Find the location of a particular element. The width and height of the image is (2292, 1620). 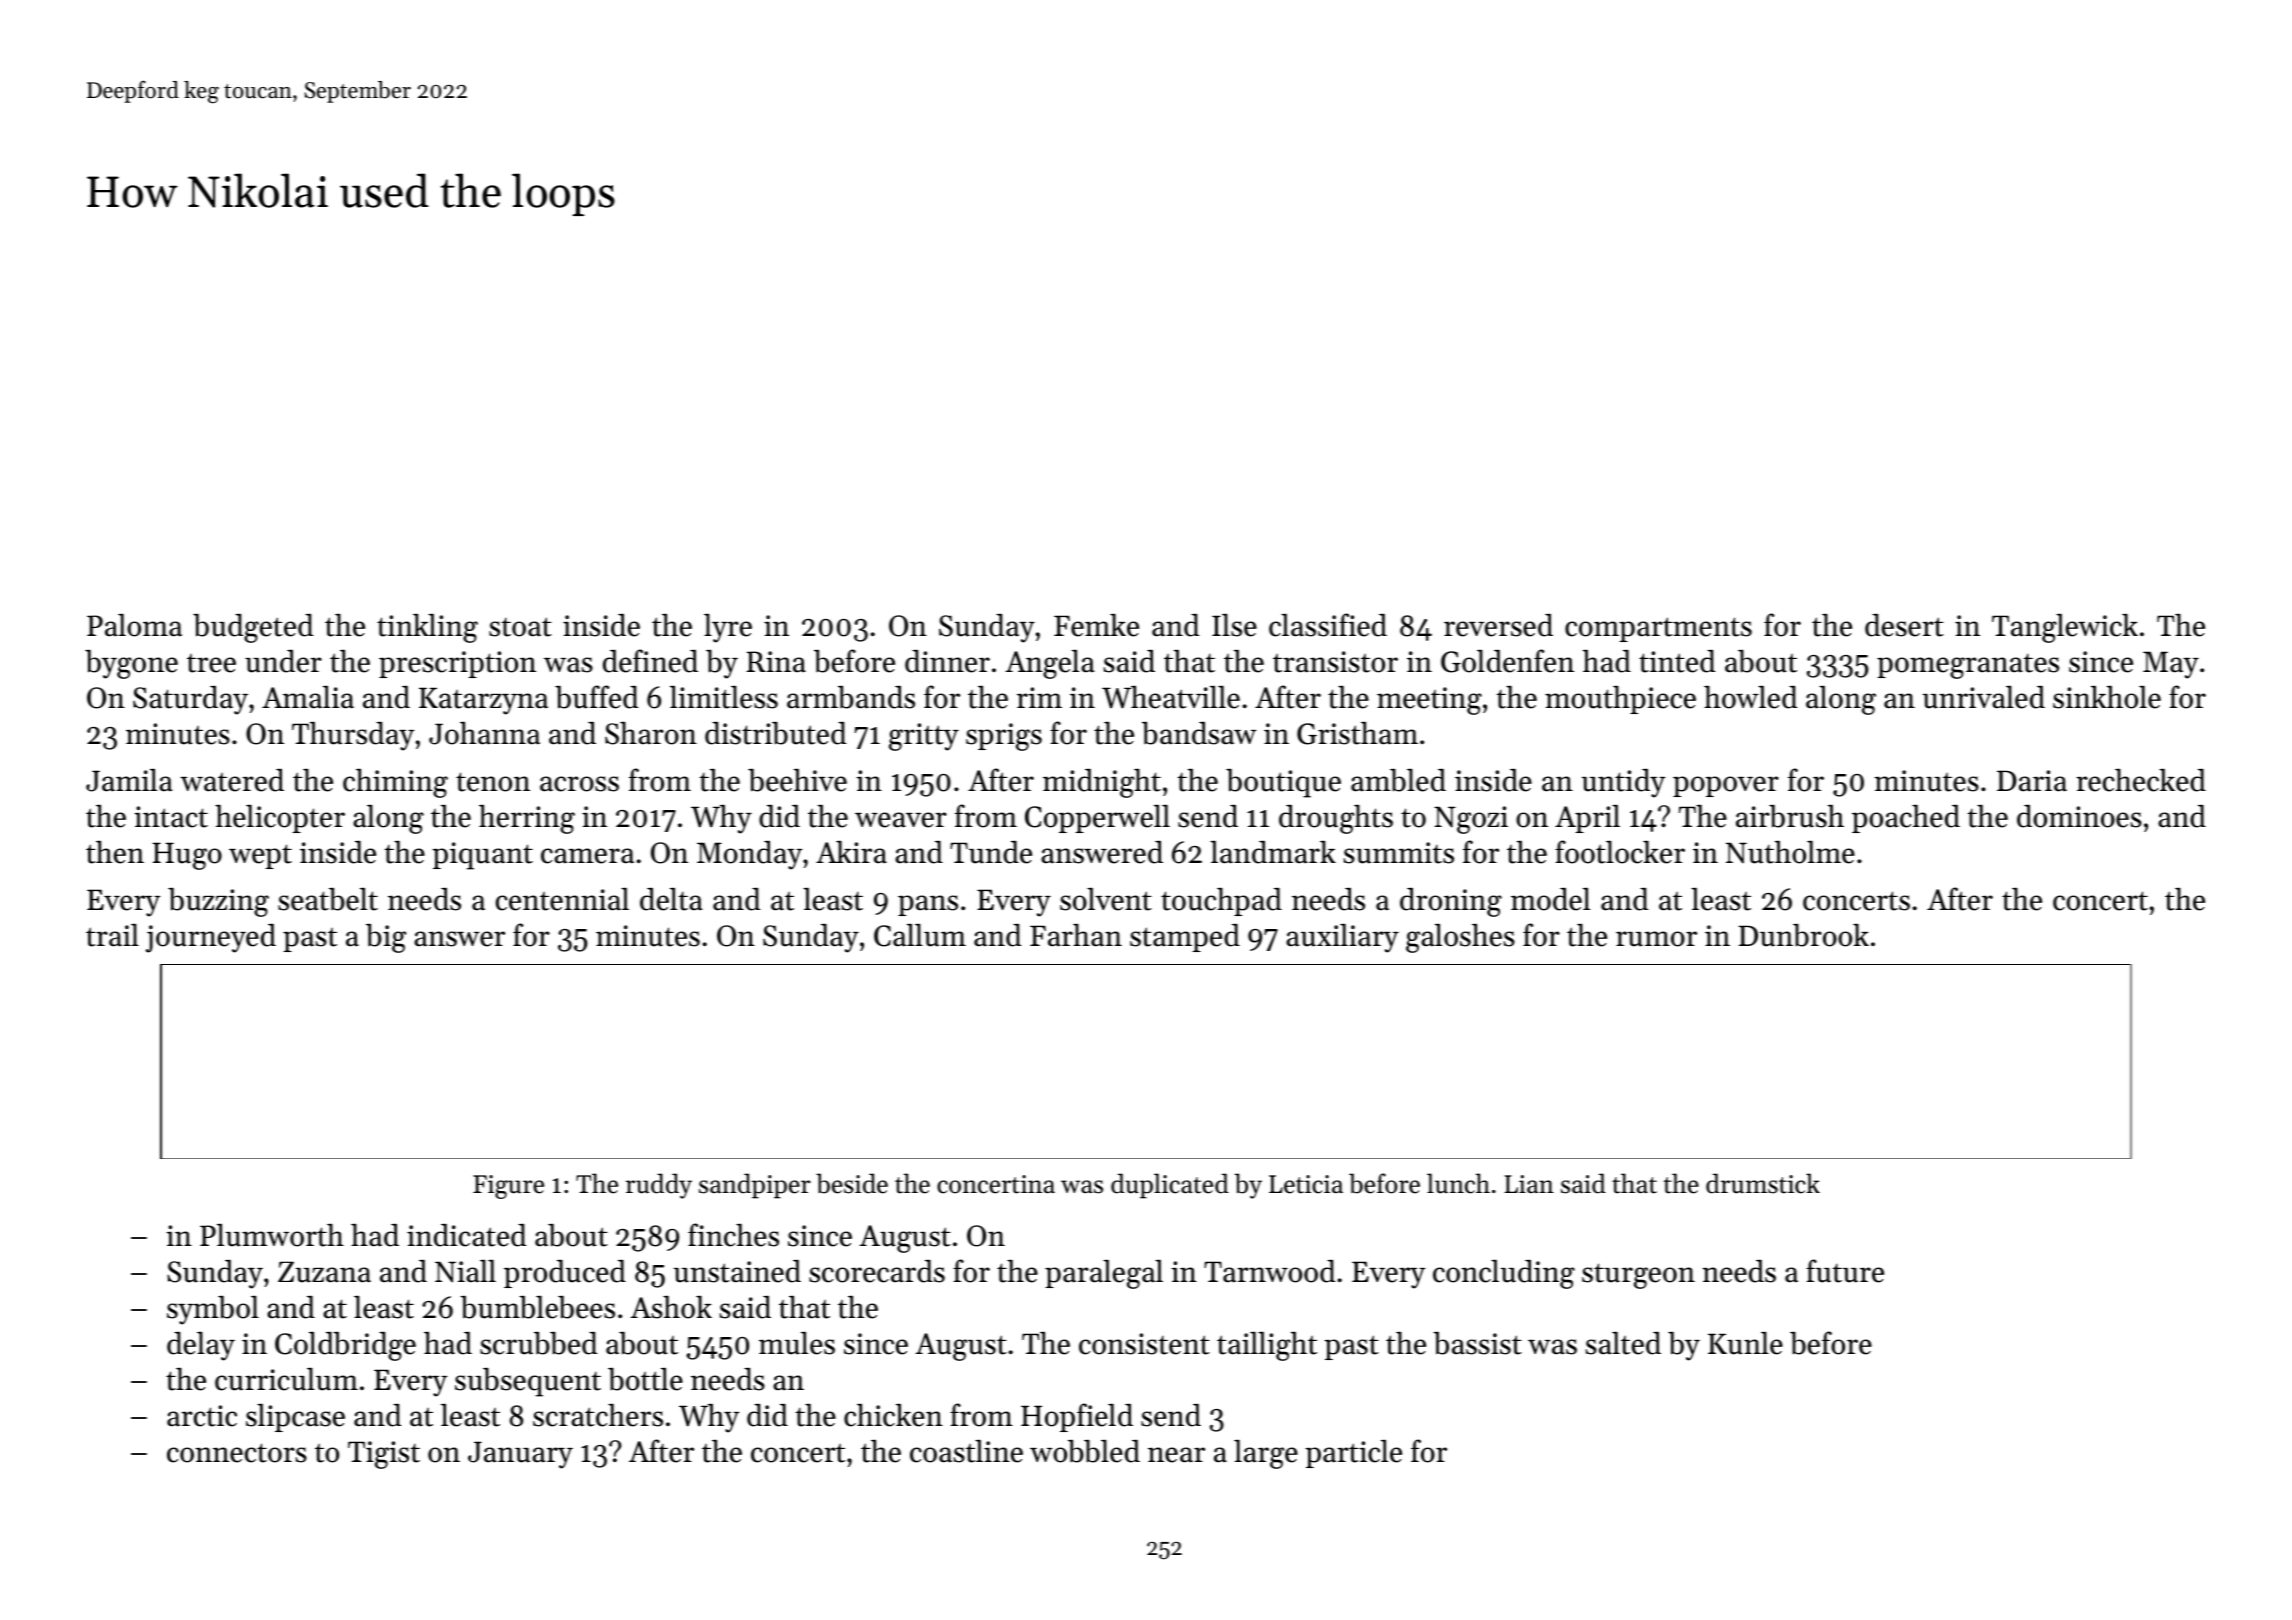

popover is located at coordinates (1726, 786).
